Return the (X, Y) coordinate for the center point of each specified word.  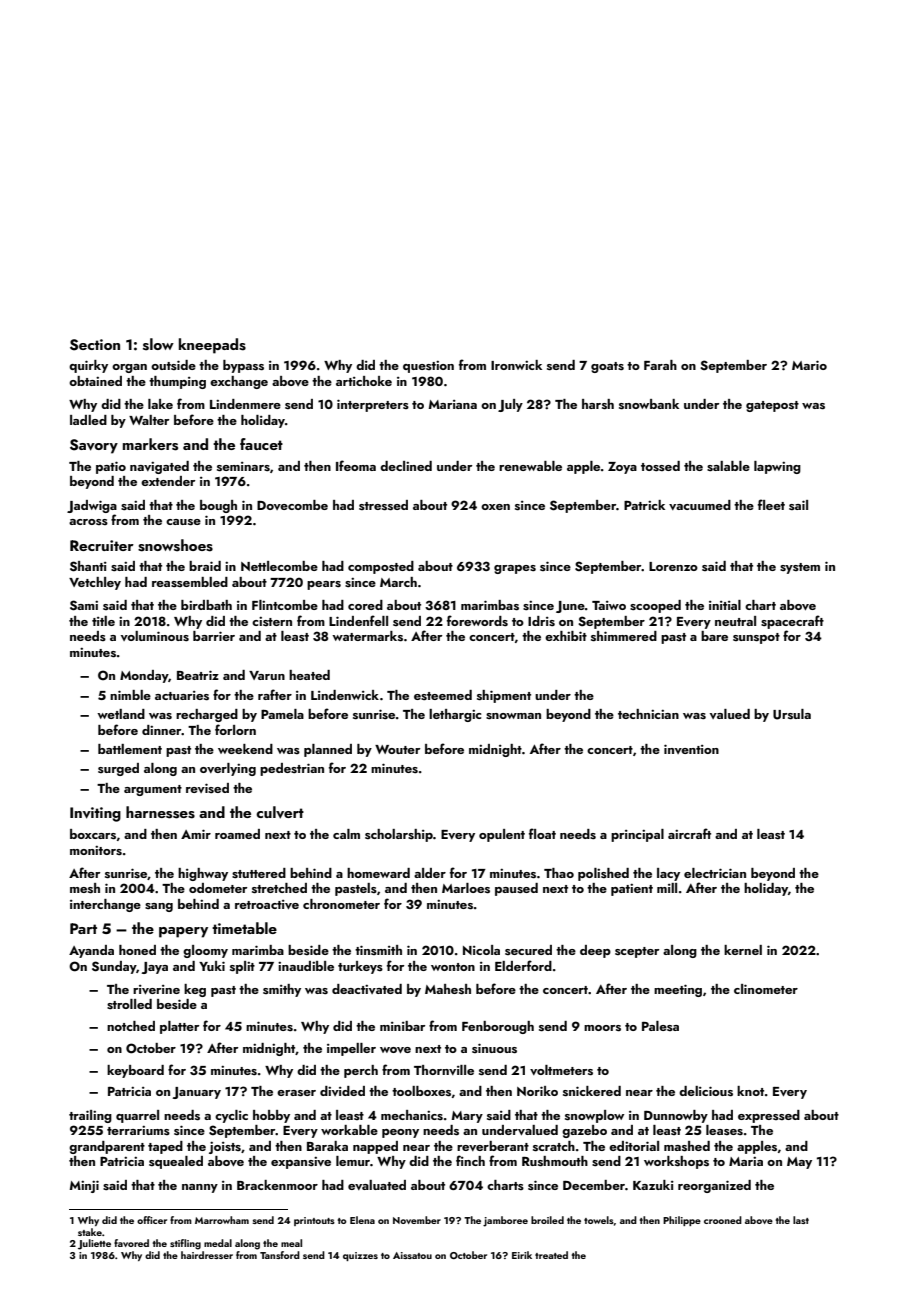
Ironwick (516, 365)
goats (607, 367)
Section (95, 345)
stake (90, 1232)
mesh (85, 888)
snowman (513, 716)
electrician (715, 873)
